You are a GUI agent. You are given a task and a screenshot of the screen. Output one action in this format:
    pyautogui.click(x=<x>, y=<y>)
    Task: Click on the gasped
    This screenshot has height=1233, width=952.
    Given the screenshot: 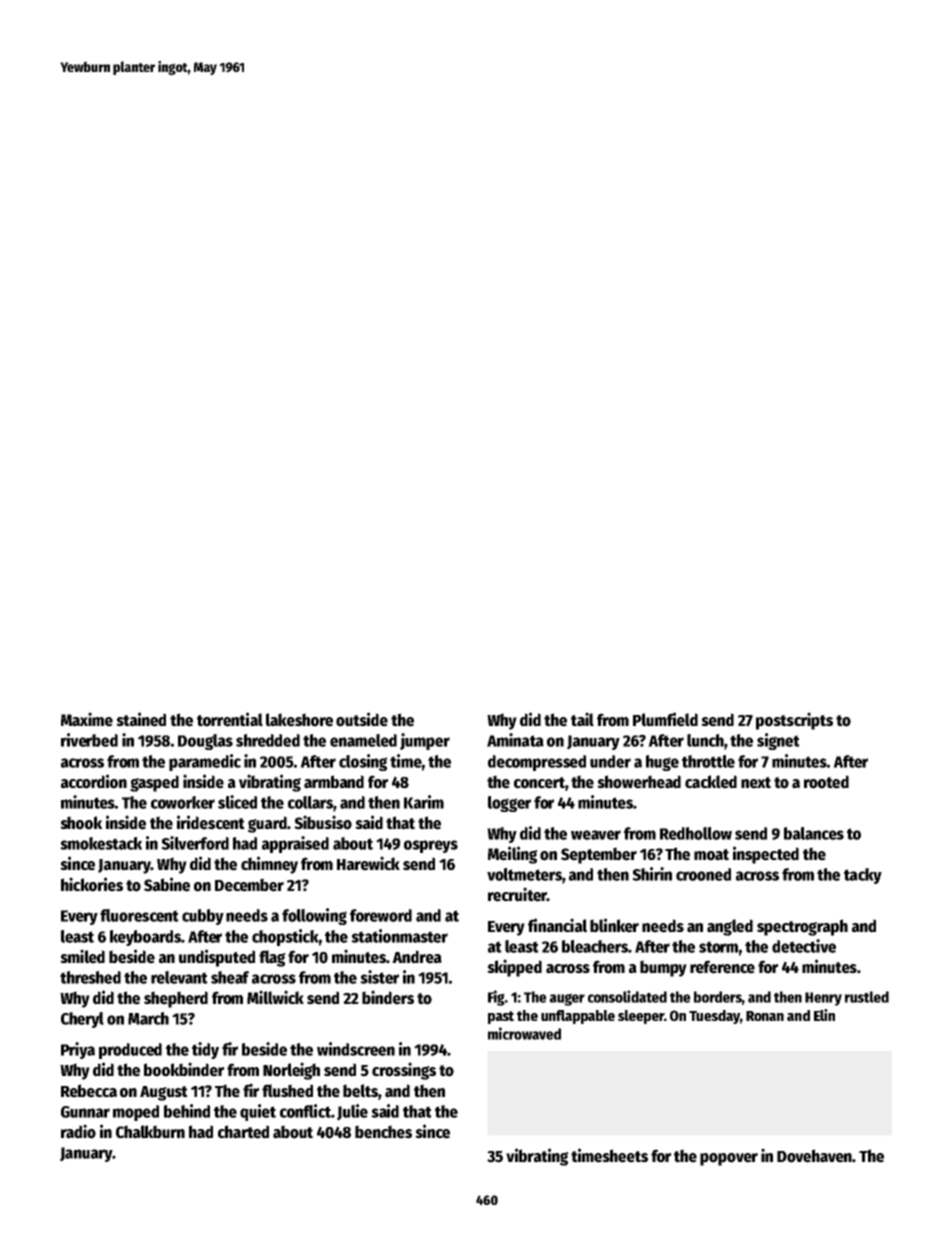 What is the action you would take?
    pyautogui.click(x=154, y=783)
